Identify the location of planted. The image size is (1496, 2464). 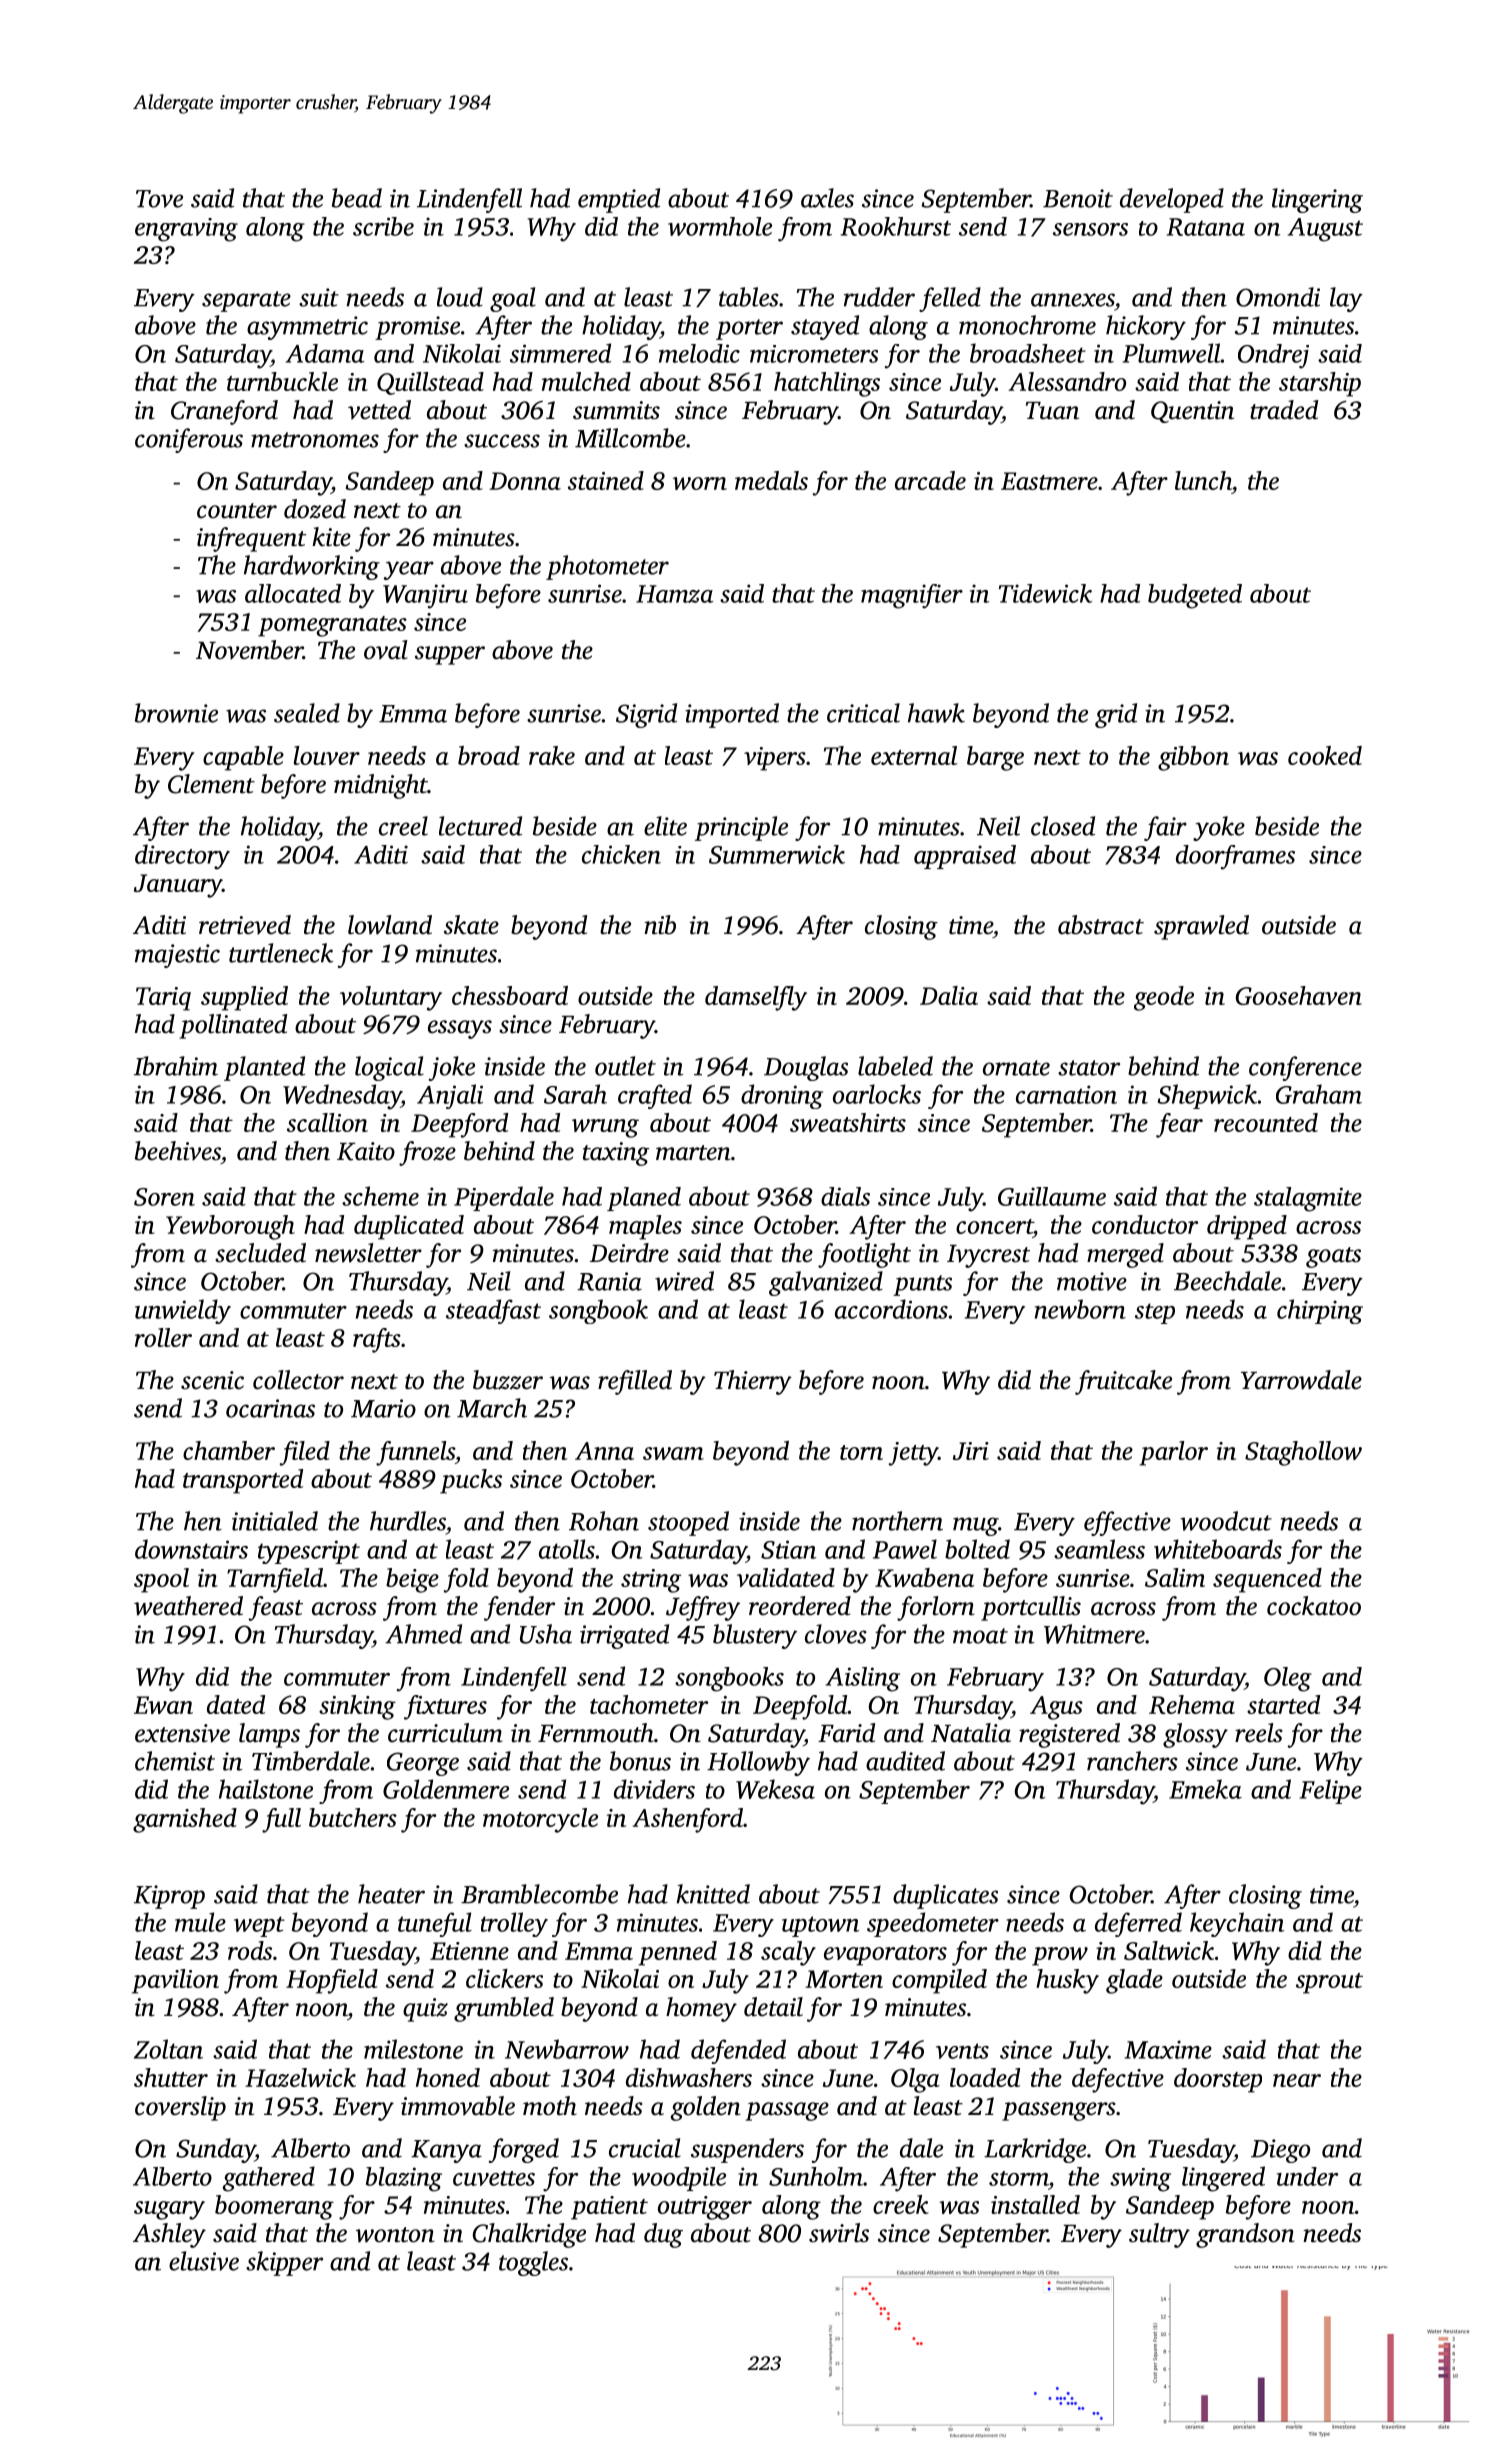
(264, 1068).
